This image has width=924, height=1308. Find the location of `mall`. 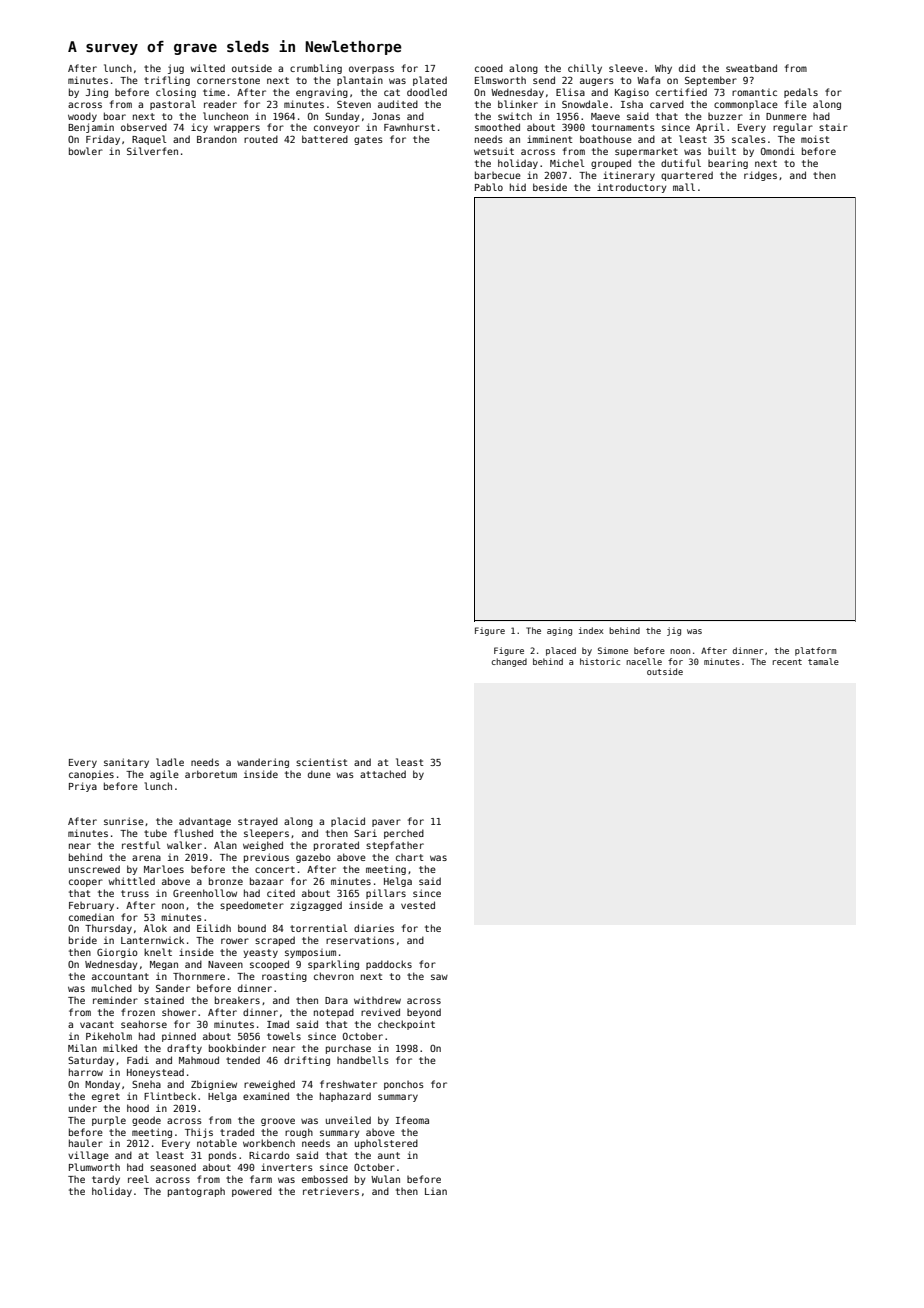

mall is located at coordinates (684, 187).
